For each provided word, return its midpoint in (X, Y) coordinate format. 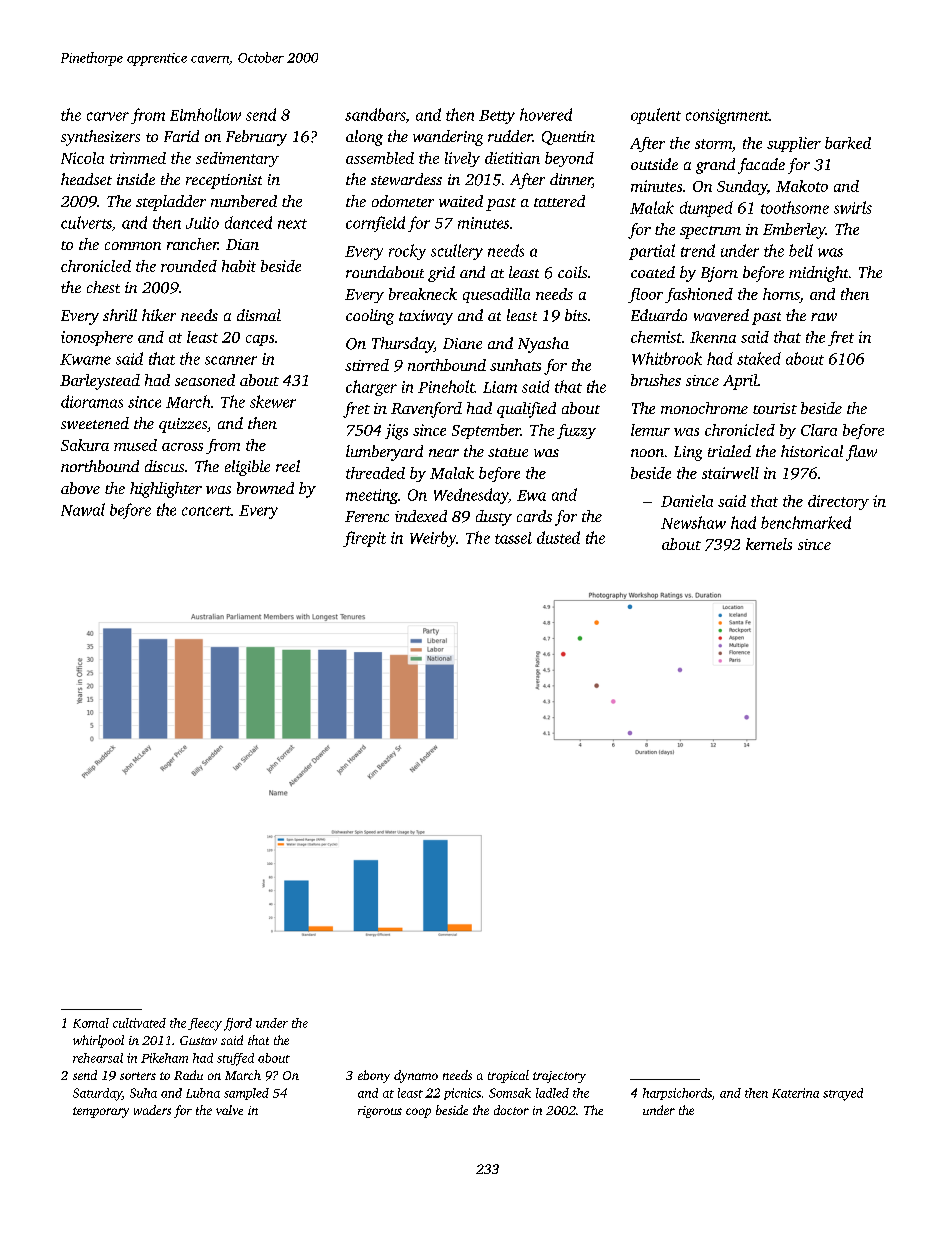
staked (759, 358)
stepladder (171, 203)
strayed (843, 1094)
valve (229, 1110)
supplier (794, 144)
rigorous (380, 1112)
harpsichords (677, 1094)
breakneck (423, 294)
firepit (364, 539)
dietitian (512, 158)
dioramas (92, 401)
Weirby (433, 539)
